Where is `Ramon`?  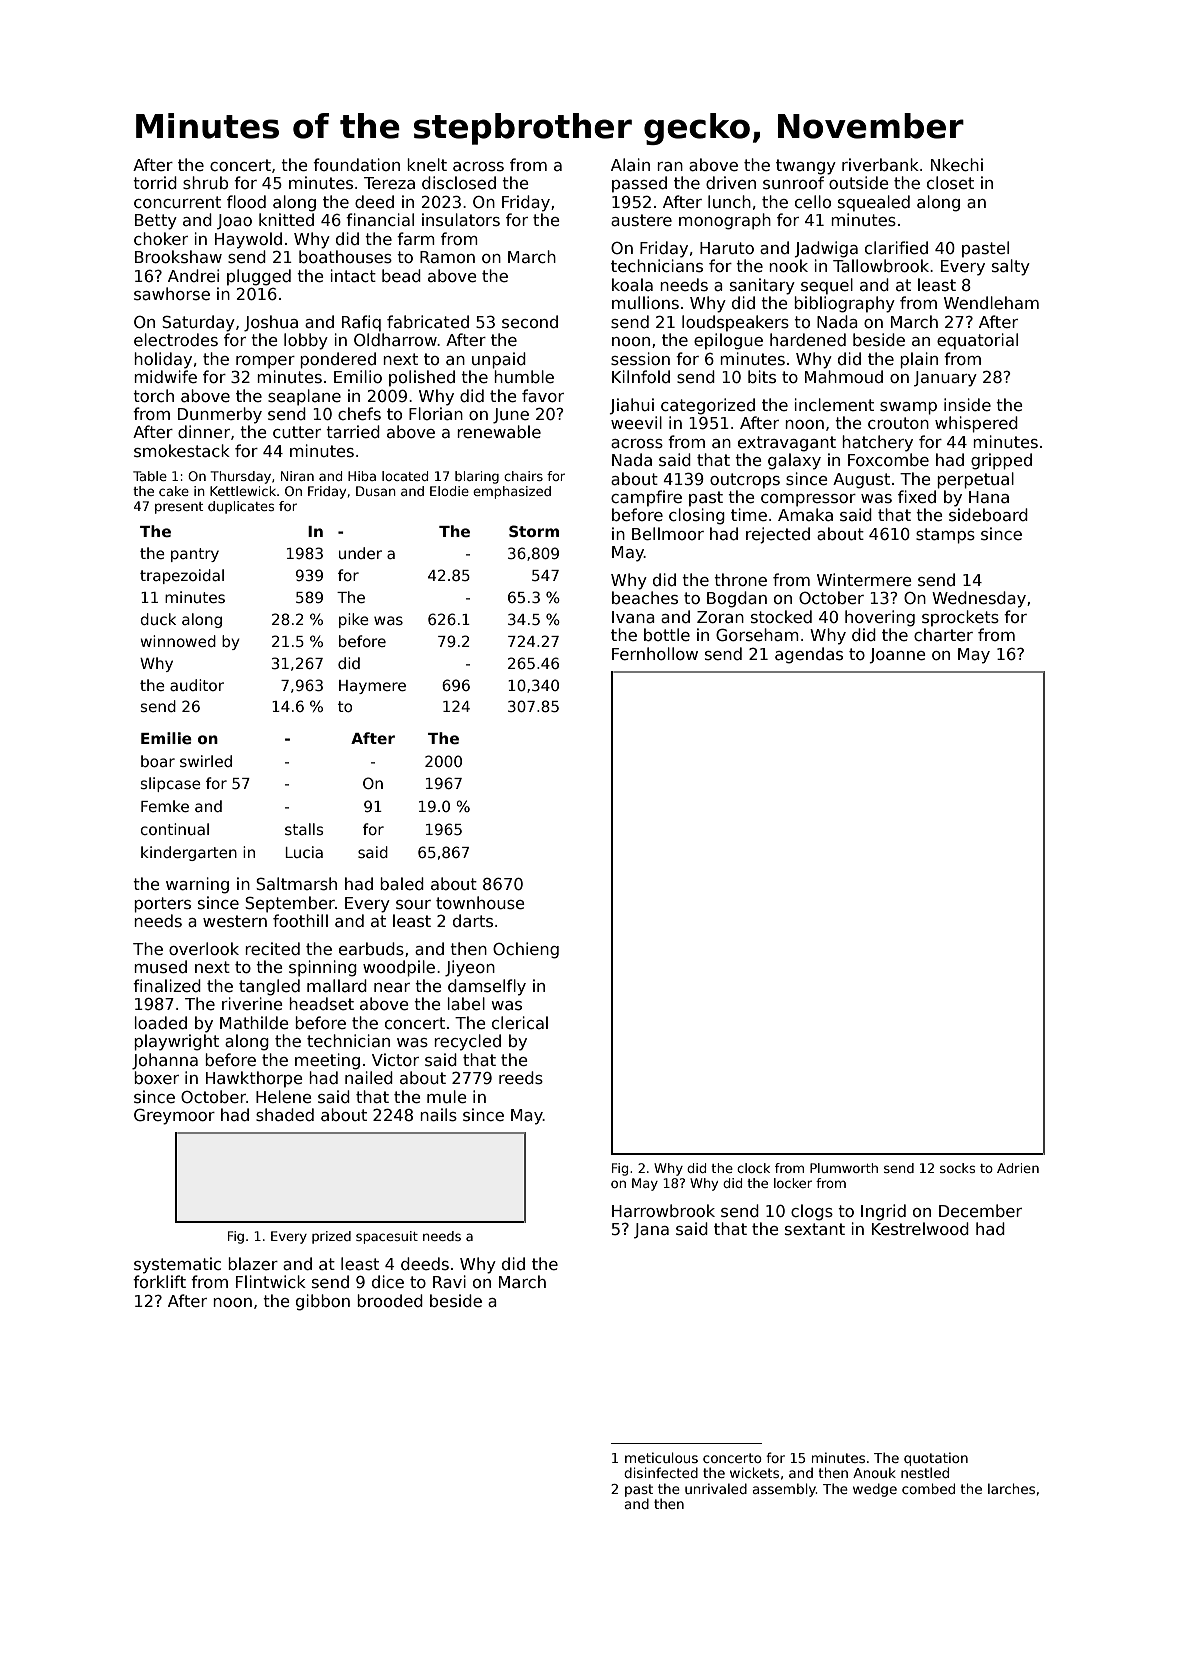 Ramon is located at coordinates (447, 257).
